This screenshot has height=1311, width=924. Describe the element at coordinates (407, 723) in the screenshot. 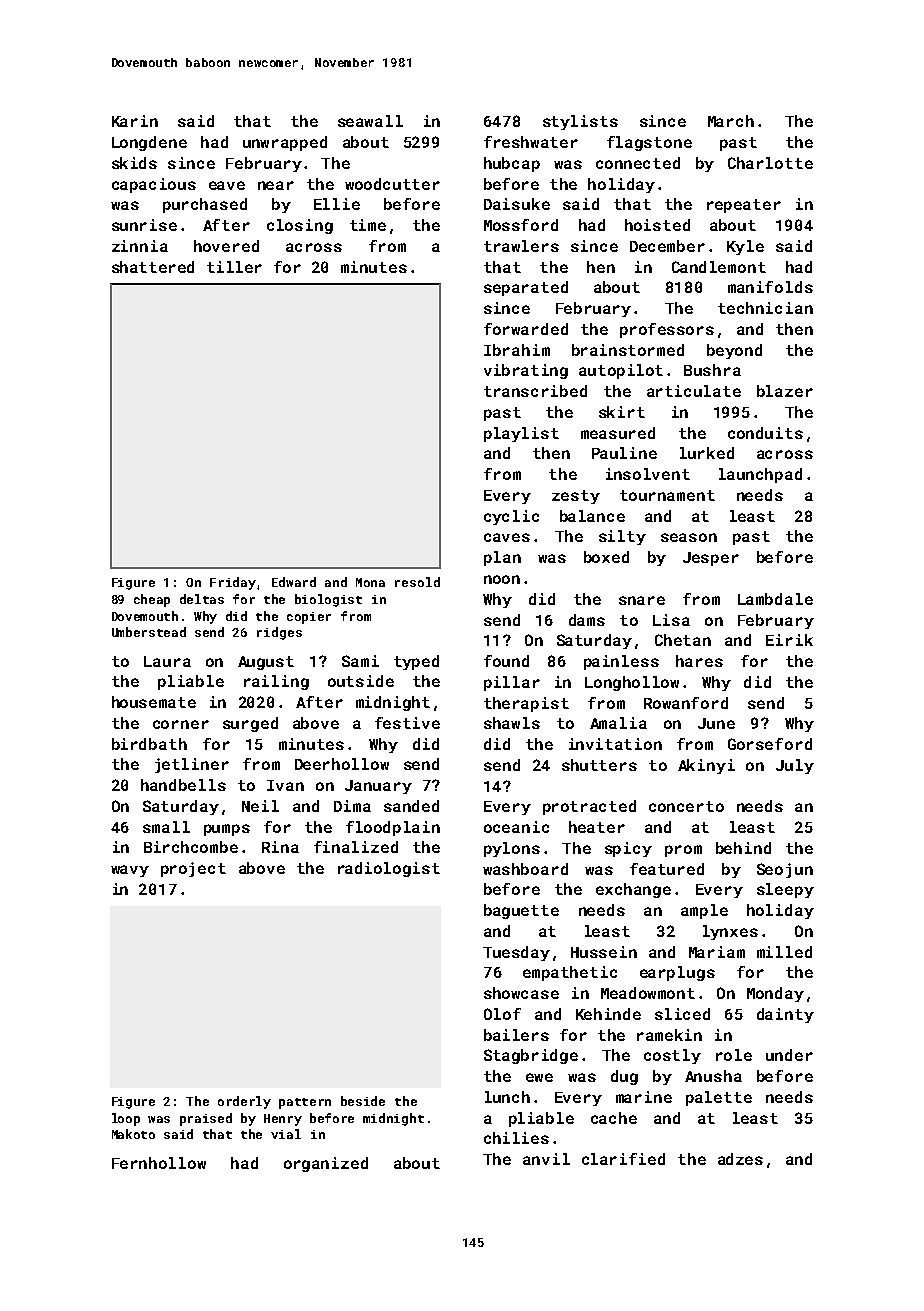

I see `festive` at that location.
